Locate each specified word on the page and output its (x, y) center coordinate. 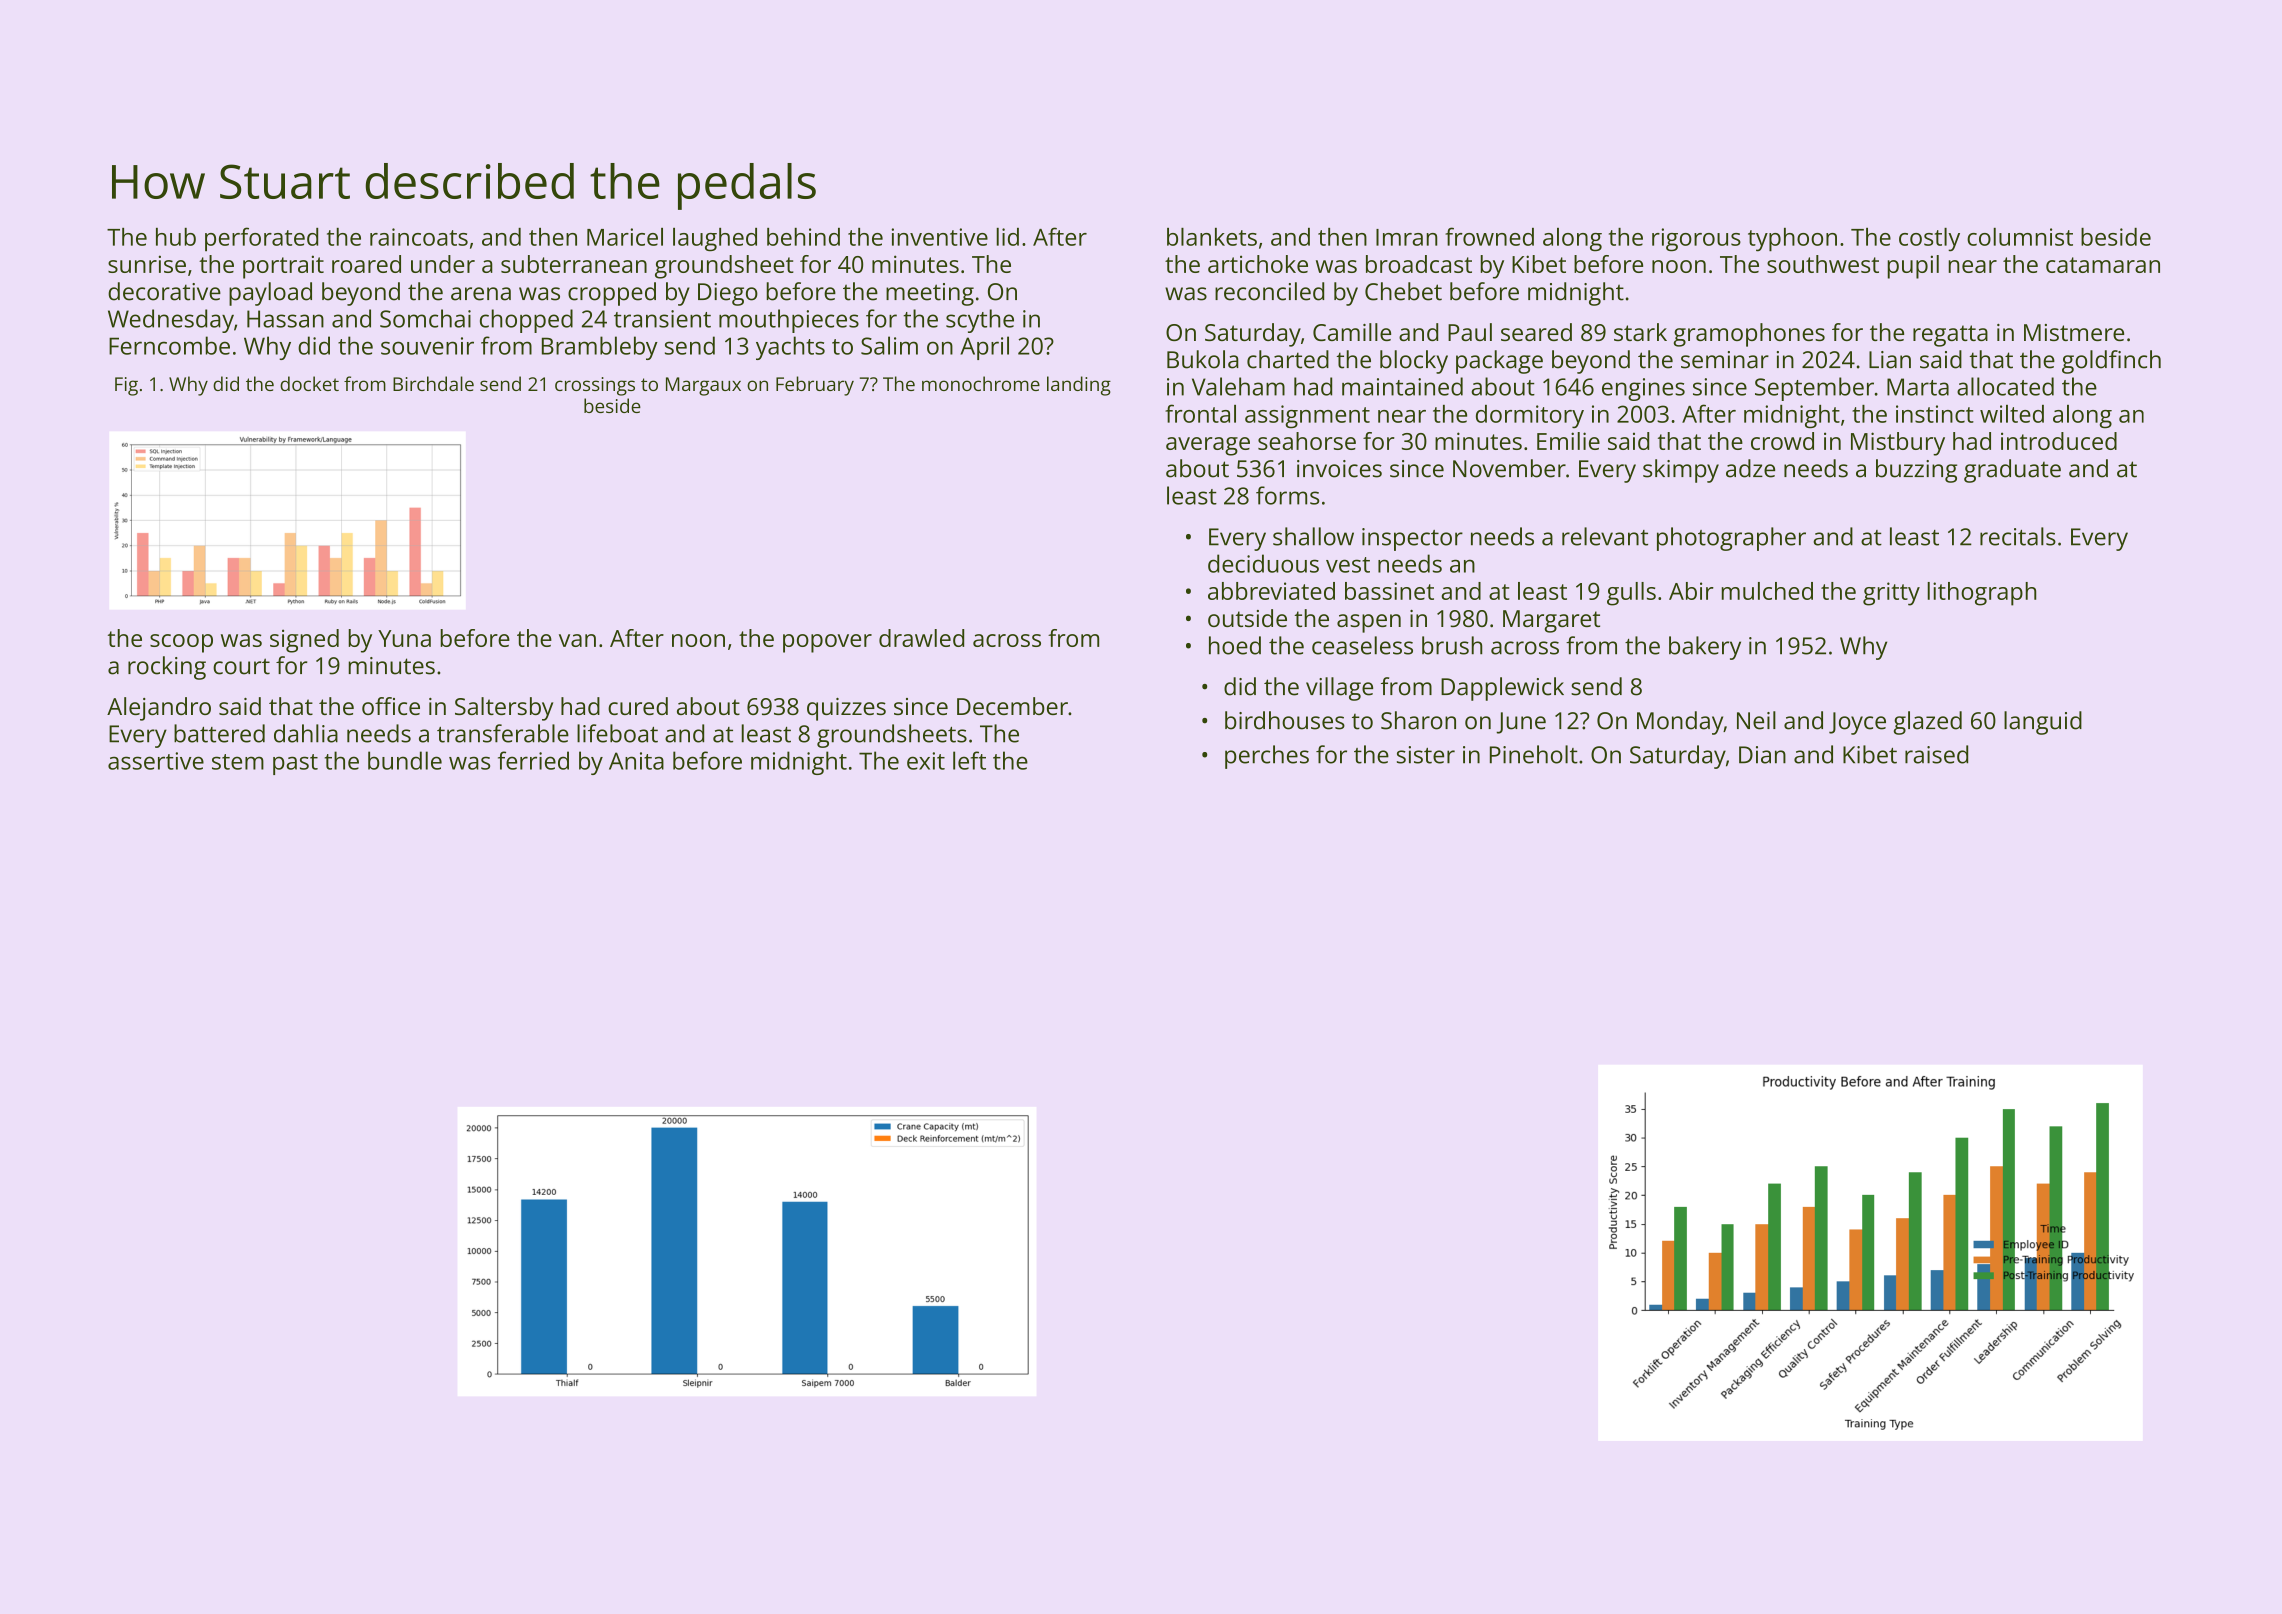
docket (309, 383)
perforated (261, 239)
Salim (889, 345)
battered (219, 733)
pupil (1913, 267)
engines (1643, 389)
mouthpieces (789, 321)
